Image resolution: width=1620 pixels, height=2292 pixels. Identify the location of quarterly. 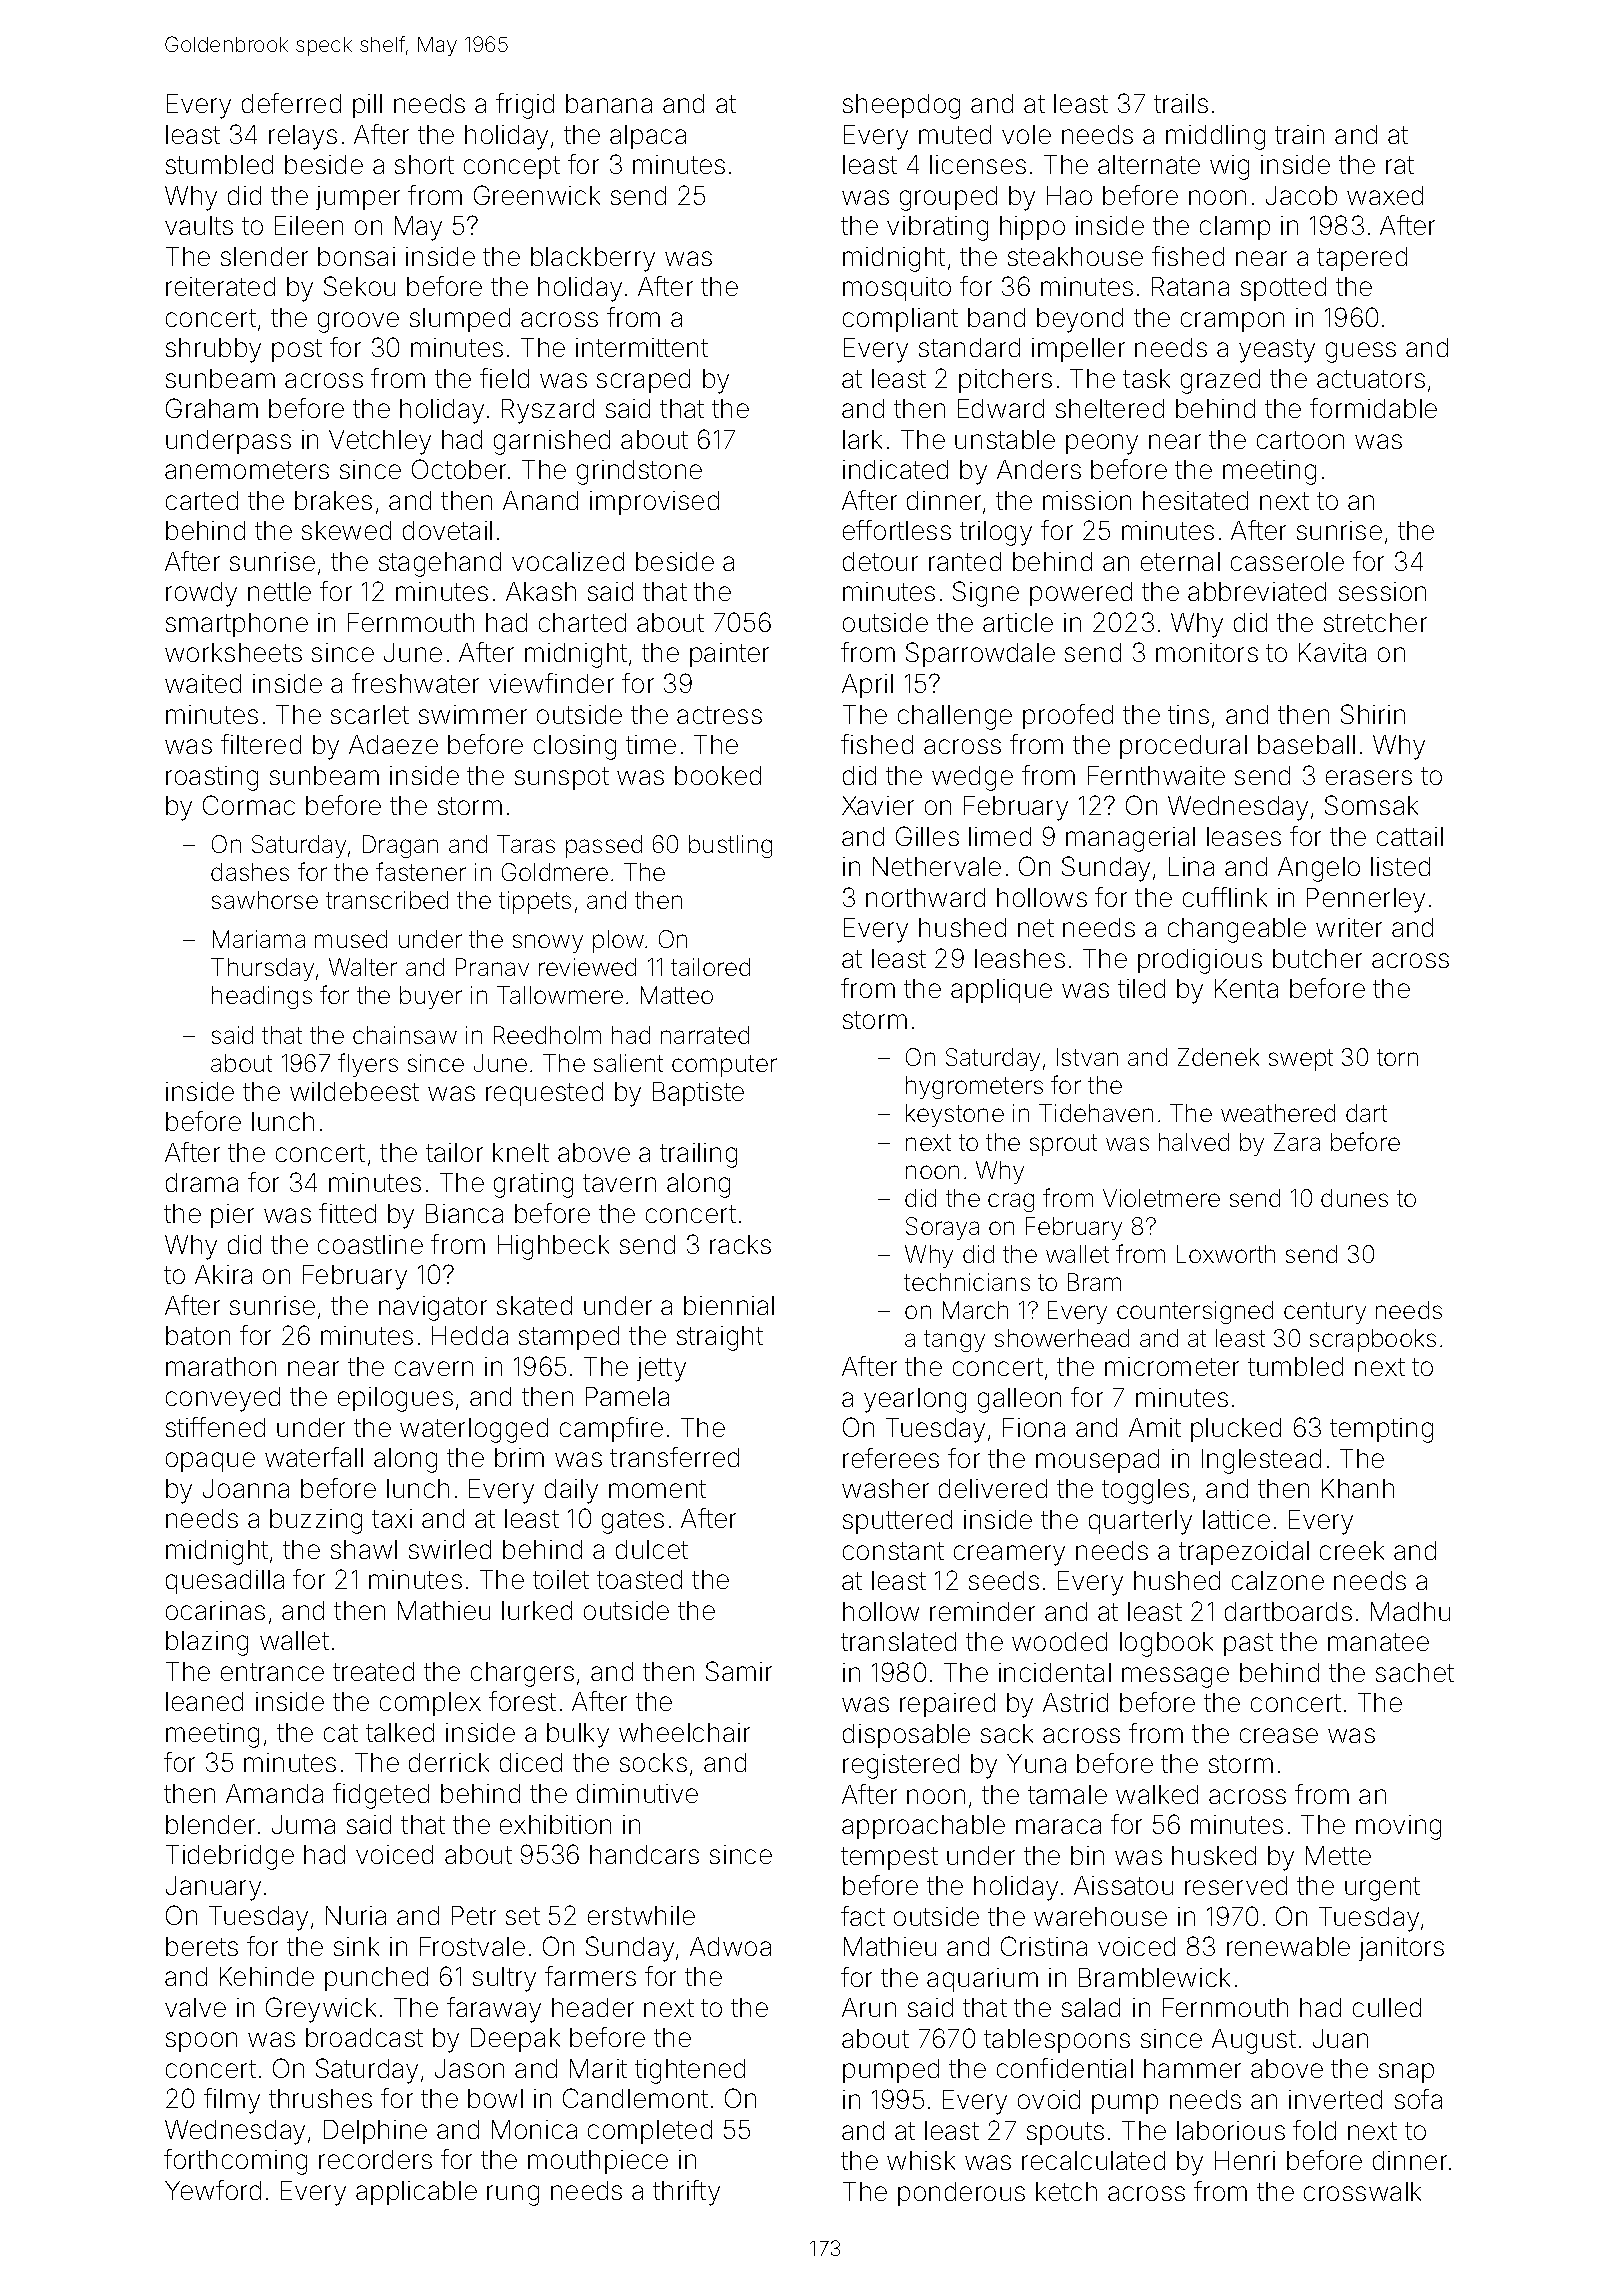
(1140, 1522).
